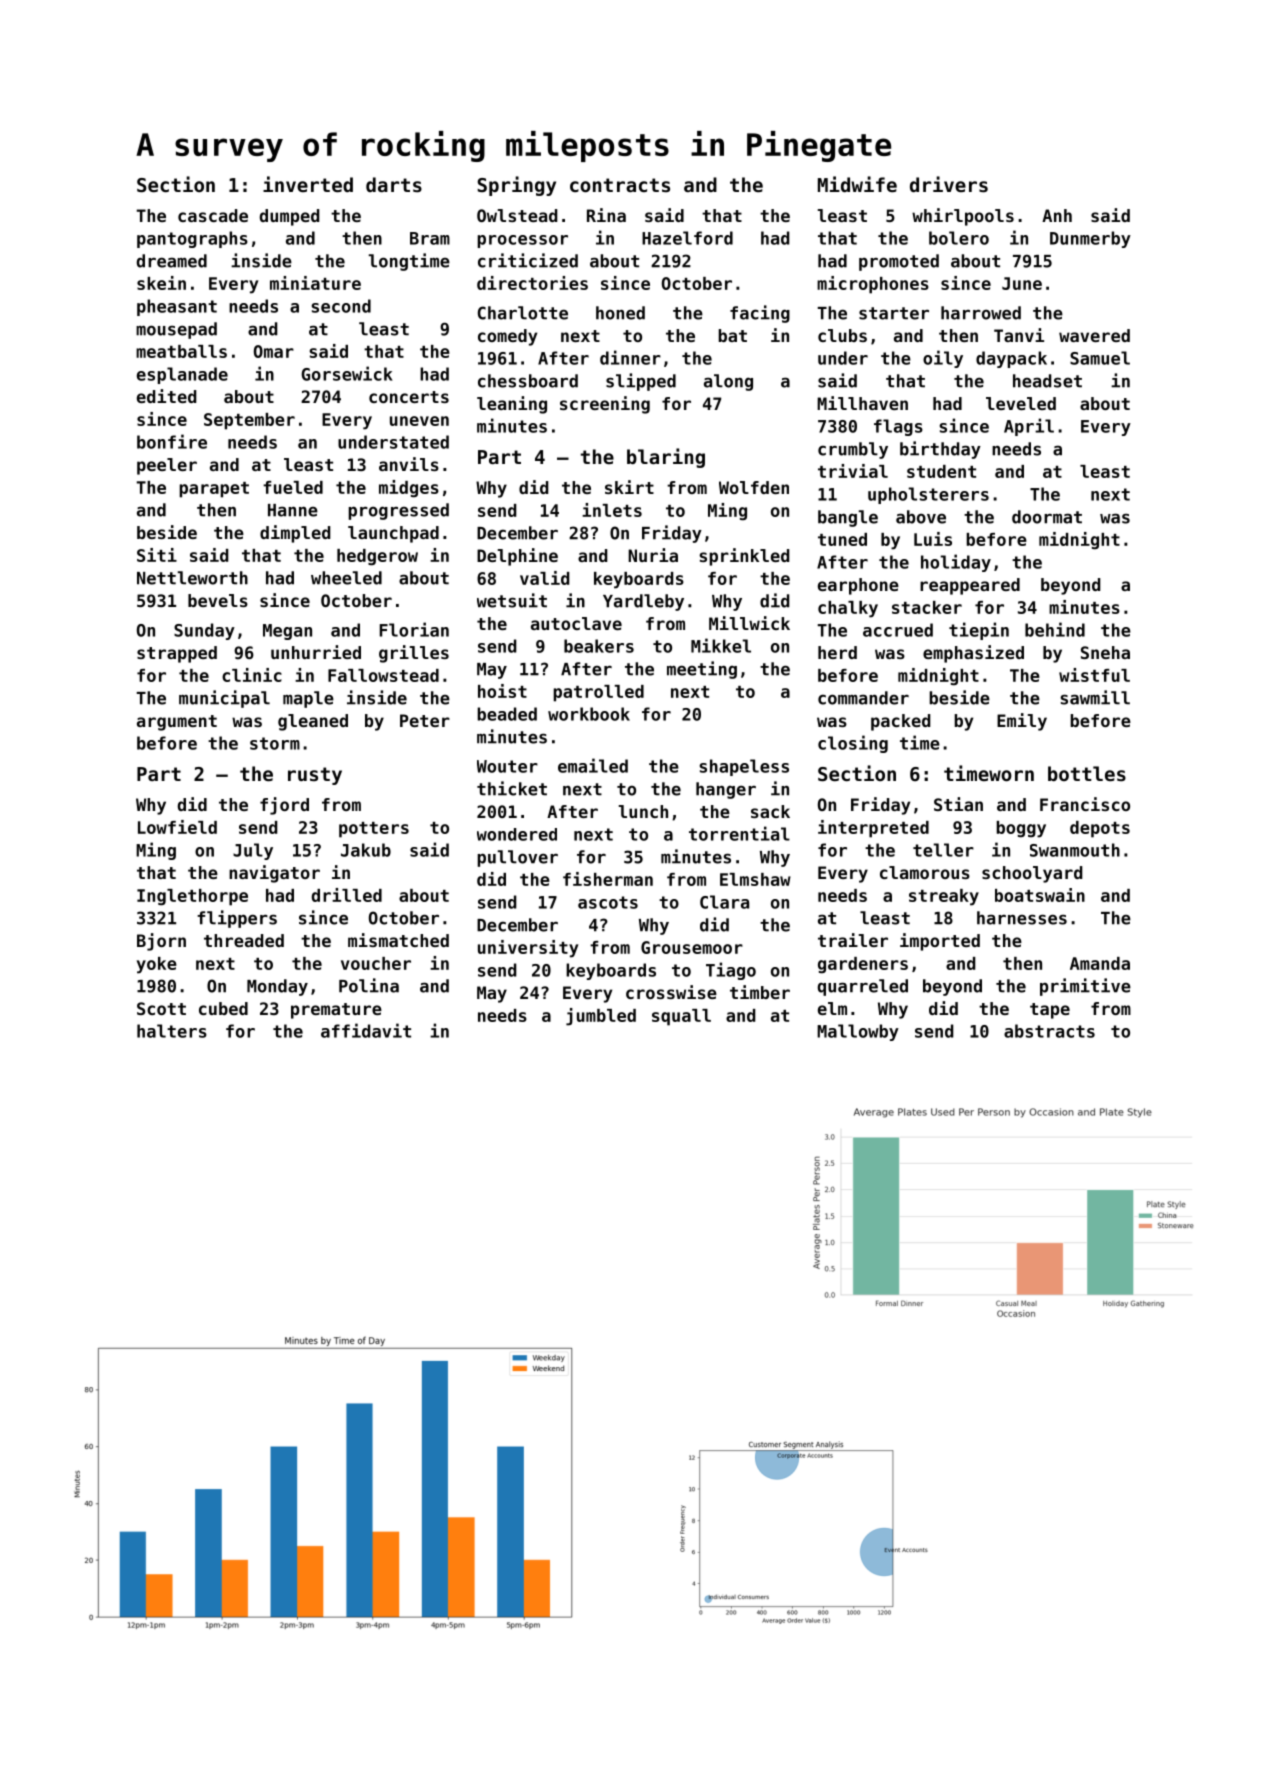  I want to click on workbook, so click(589, 714).
